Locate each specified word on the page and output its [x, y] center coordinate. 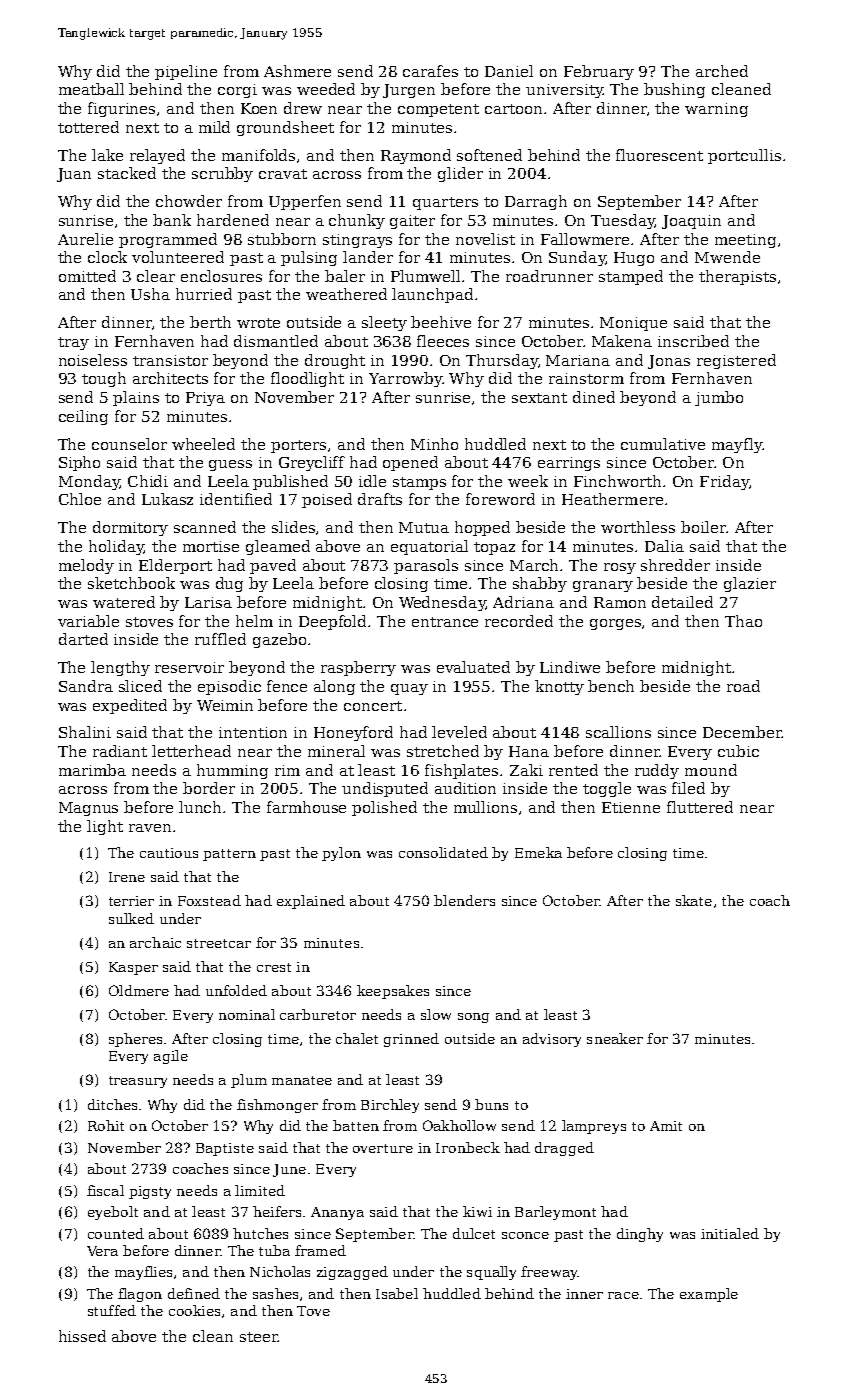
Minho [434, 444]
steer [259, 1337]
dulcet [474, 1233]
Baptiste [225, 1149]
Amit [666, 1126]
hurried [204, 294]
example [709, 1295]
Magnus [88, 809]
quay [409, 689]
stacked [127, 173]
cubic [738, 751]
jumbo [719, 398]
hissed [82, 1336]
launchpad [432, 295]
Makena [622, 341]
